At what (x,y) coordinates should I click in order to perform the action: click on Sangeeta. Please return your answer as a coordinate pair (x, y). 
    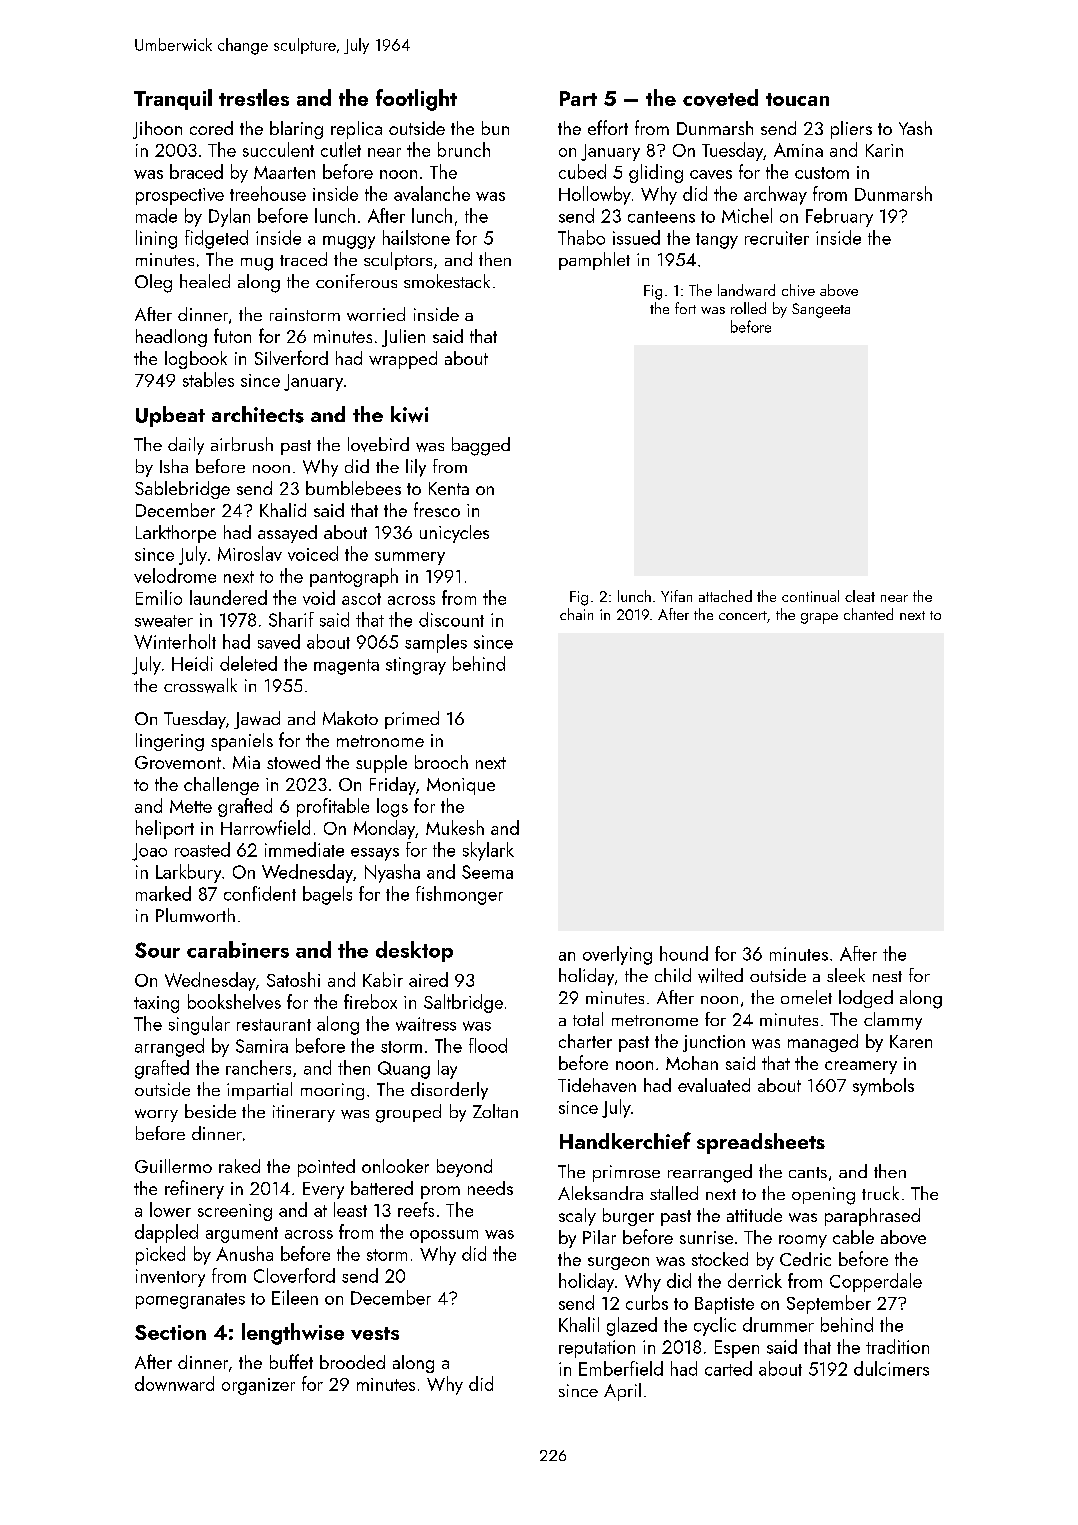
    Looking at the image, I should click on (821, 310).
